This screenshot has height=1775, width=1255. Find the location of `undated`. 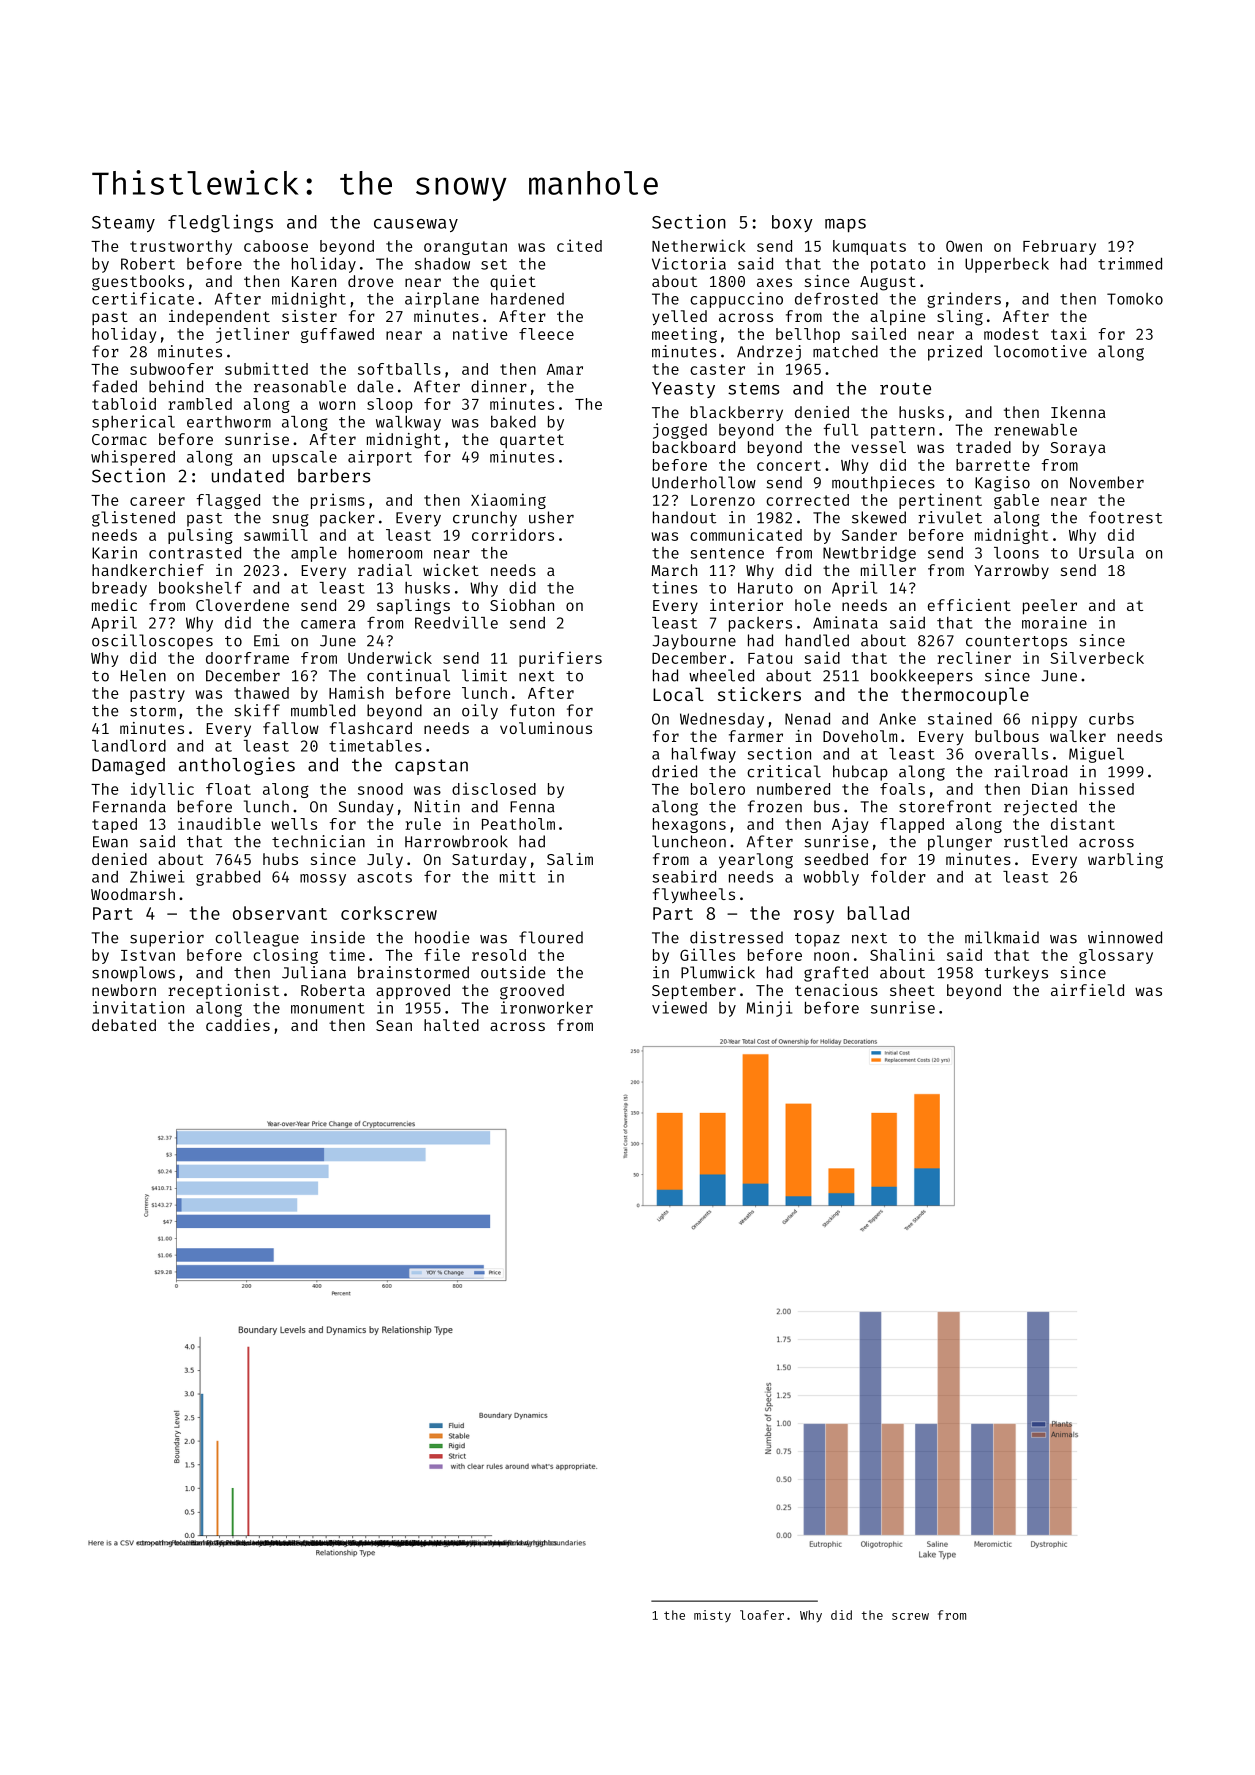

undated is located at coordinates (248, 476).
